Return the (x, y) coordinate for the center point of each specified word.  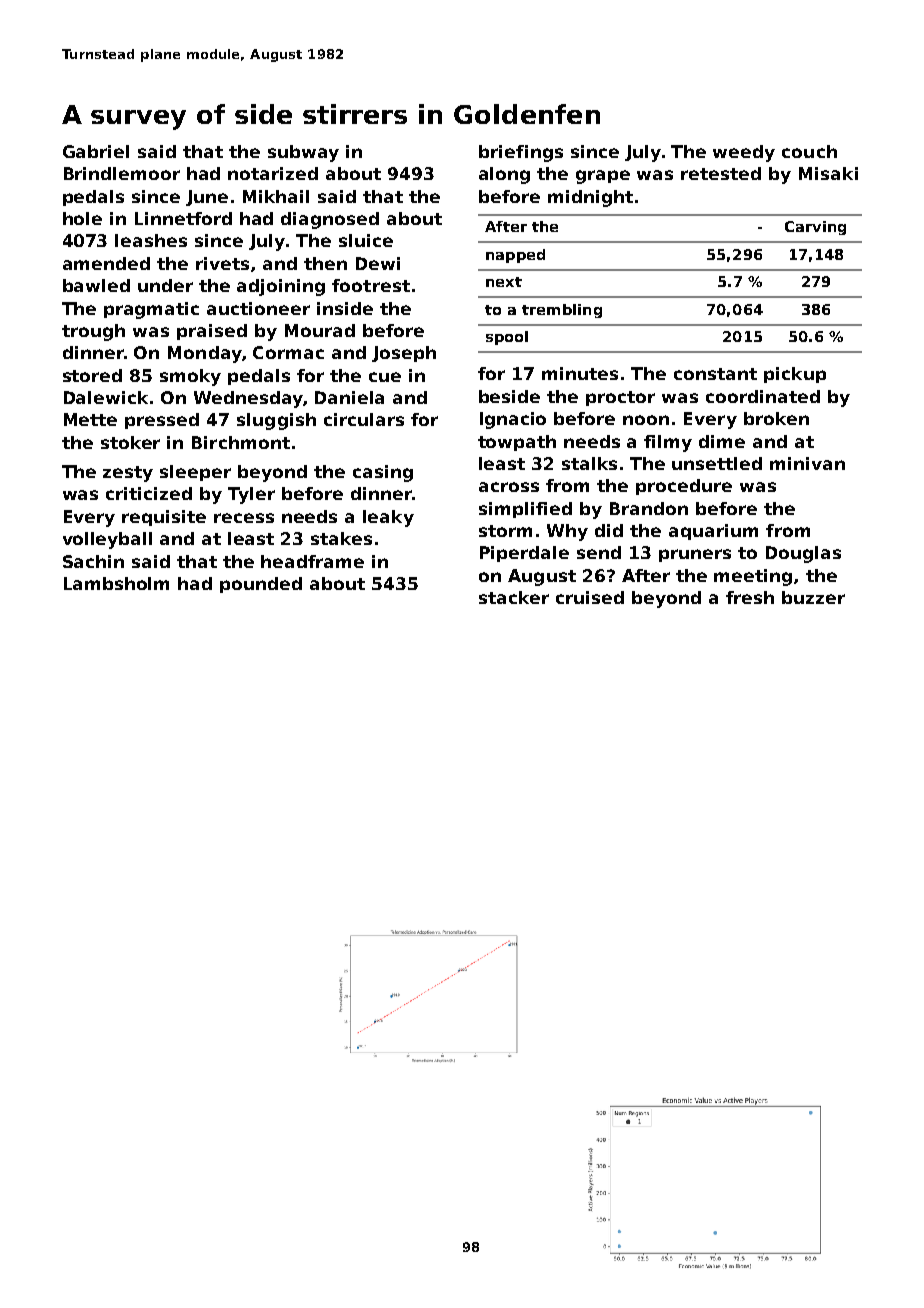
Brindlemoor (122, 173)
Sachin (93, 561)
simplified (525, 510)
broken (776, 418)
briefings (521, 153)
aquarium (713, 532)
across (509, 487)
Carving (815, 228)
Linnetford (183, 218)
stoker (130, 442)
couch (809, 151)
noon (646, 420)
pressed (162, 421)
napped (515, 256)
